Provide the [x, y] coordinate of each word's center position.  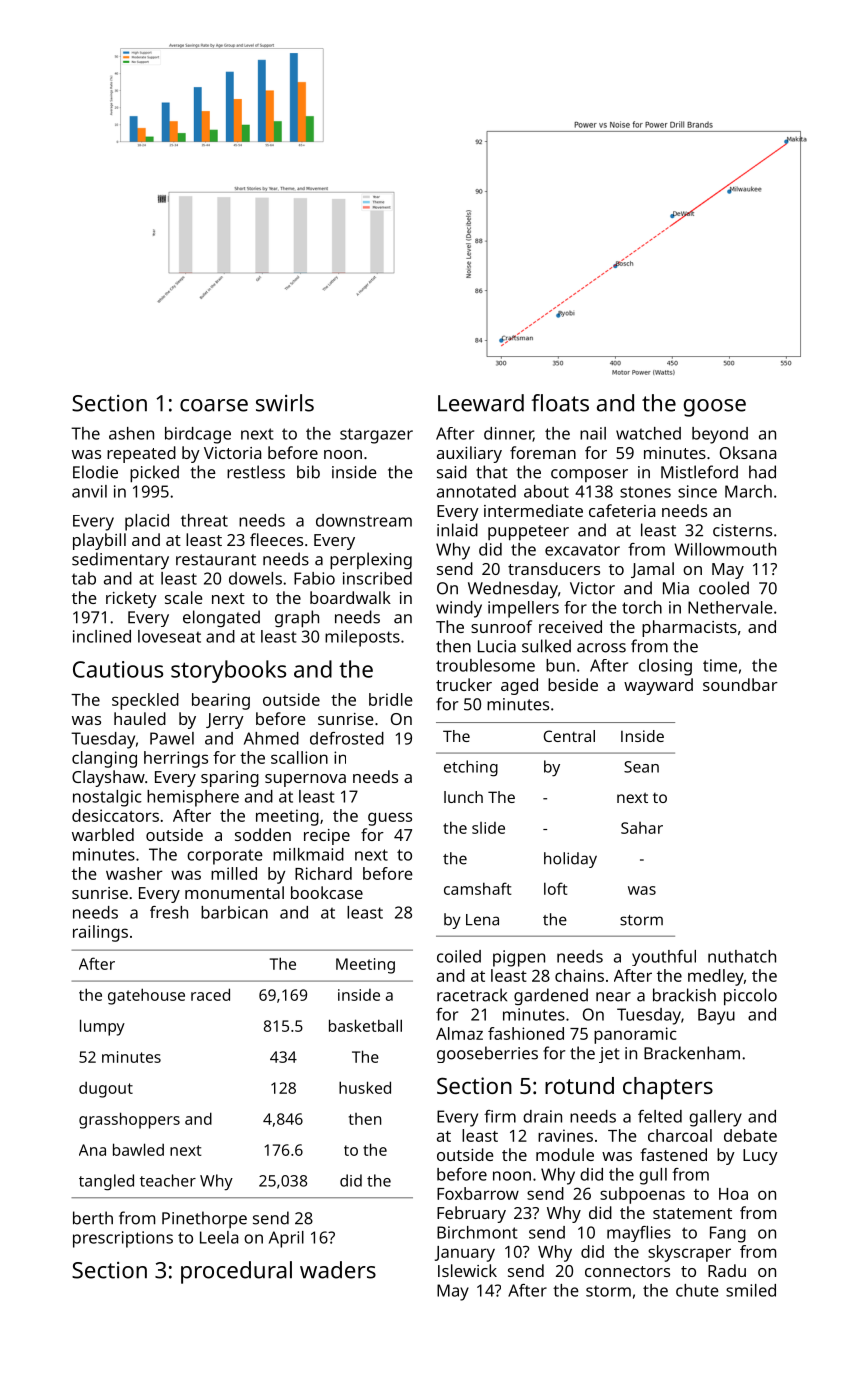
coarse [214, 405]
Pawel [172, 738]
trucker [464, 684]
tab [84, 578]
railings [100, 933]
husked [365, 1087]
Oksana [748, 452]
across [601, 648]
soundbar [740, 684]
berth [93, 1218]
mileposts [362, 638]
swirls [285, 403]
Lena [482, 920]
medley [716, 977]
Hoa [733, 1194]
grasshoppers [129, 1120]
